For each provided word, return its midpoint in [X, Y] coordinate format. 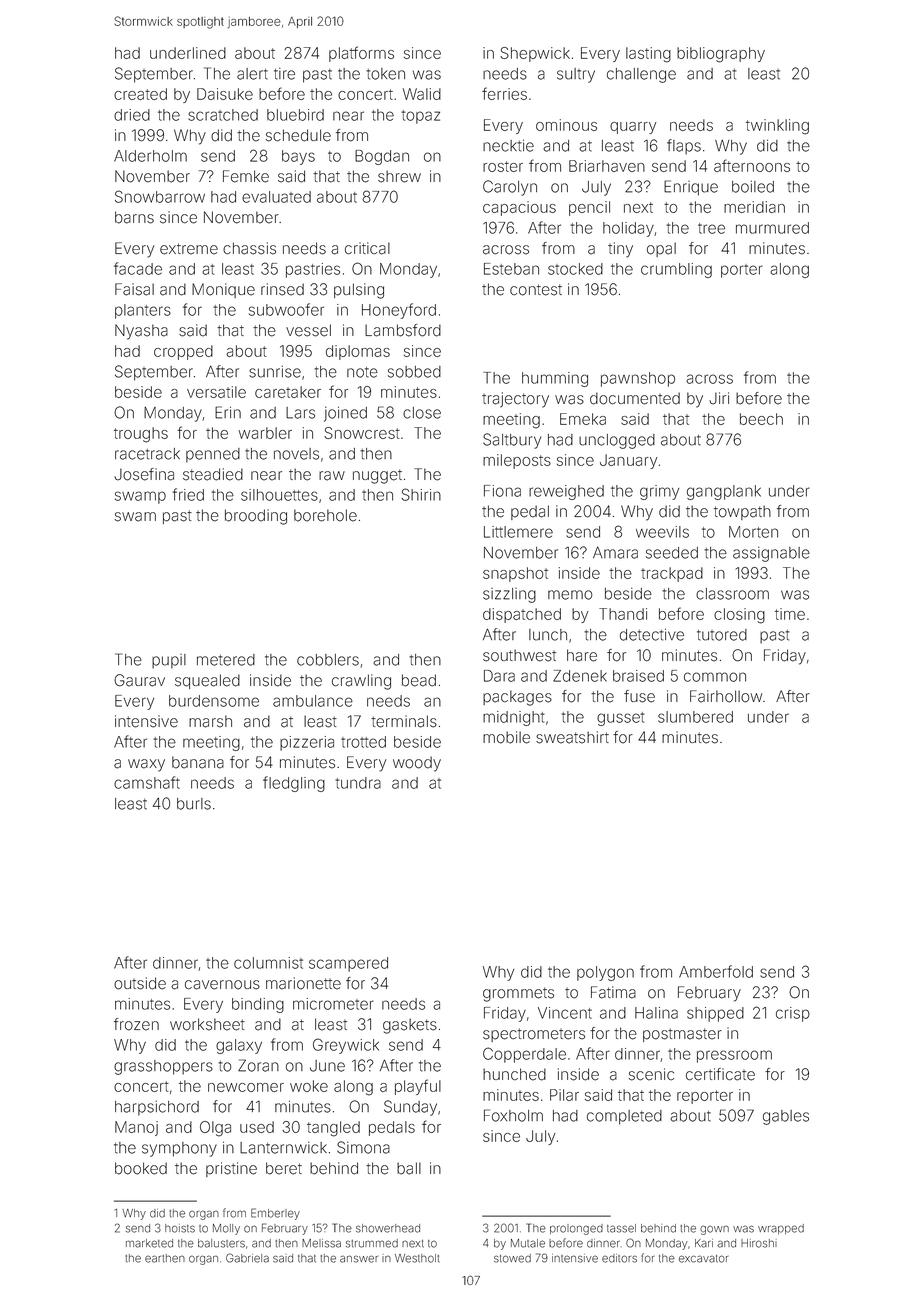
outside [140, 983]
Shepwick [535, 54]
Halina [656, 1013]
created [140, 94]
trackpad [672, 574]
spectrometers [534, 1035]
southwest [519, 655]
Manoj [136, 1128]
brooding [256, 517]
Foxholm [513, 1115]
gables [786, 1117]
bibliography [721, 55]
